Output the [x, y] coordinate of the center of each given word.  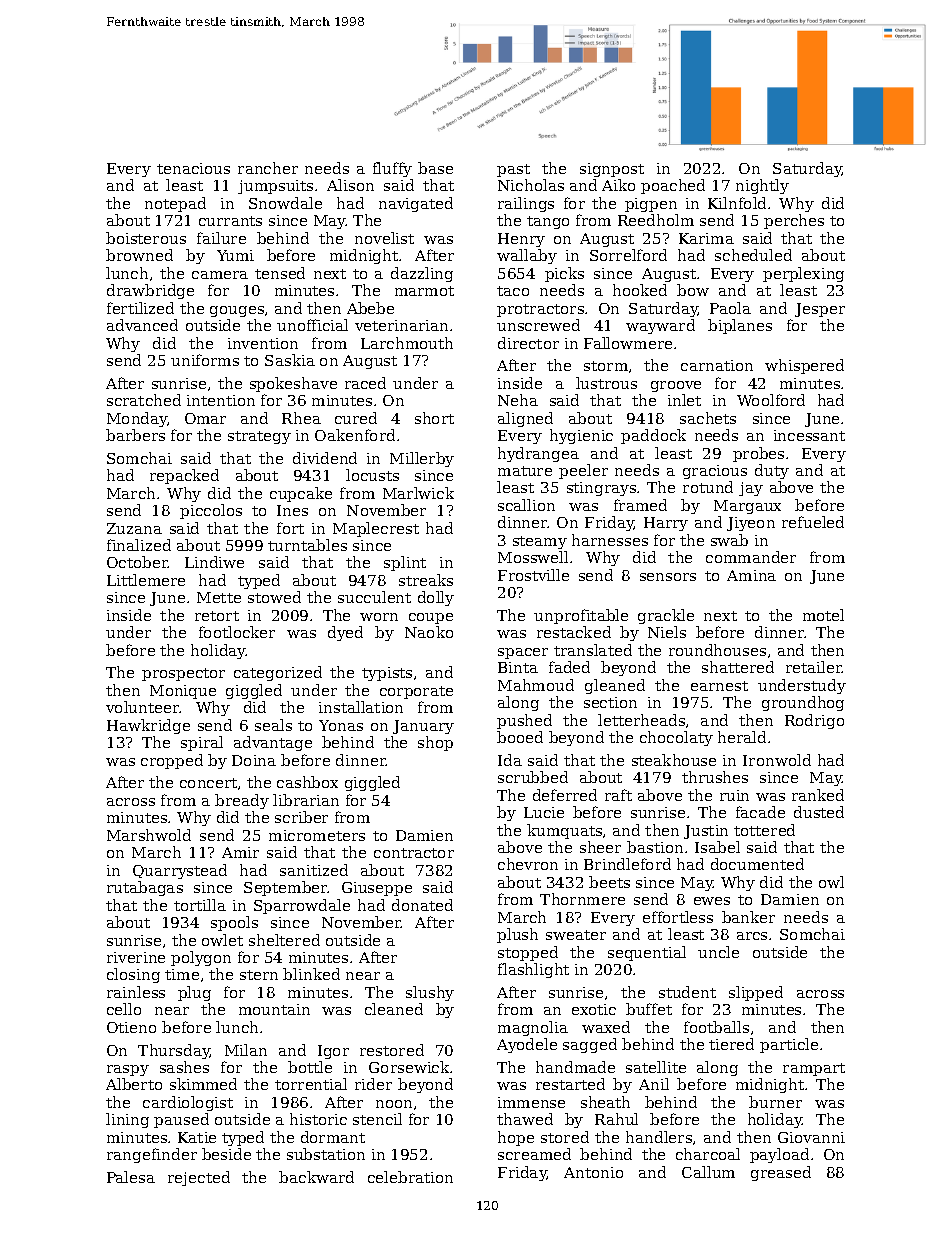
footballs [716, 1027]
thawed [525, 1119]
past [513, 170]
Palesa [131, 1177]
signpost [612, 170]
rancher [268, 168]
